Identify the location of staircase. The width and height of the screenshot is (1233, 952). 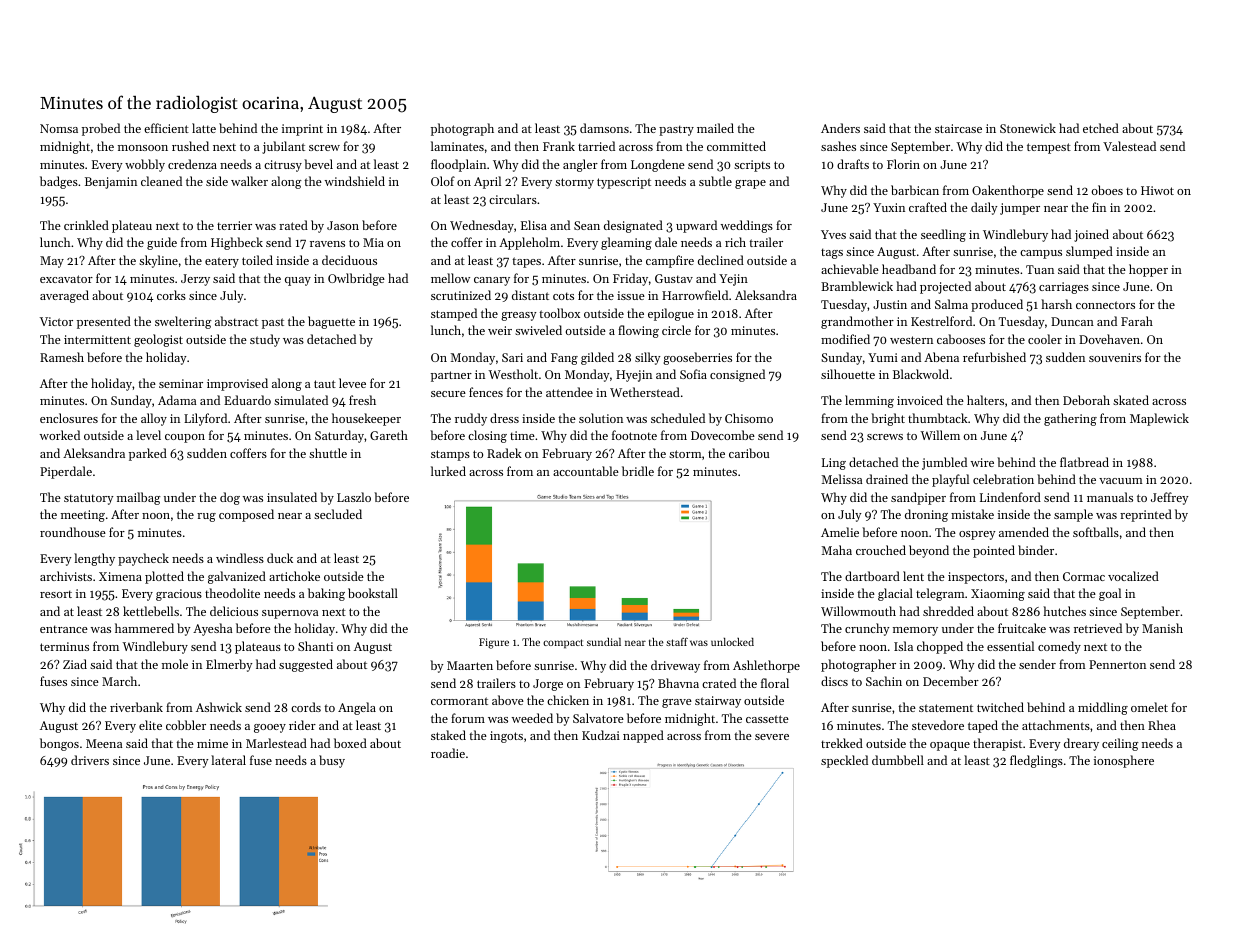
(958, 128).
